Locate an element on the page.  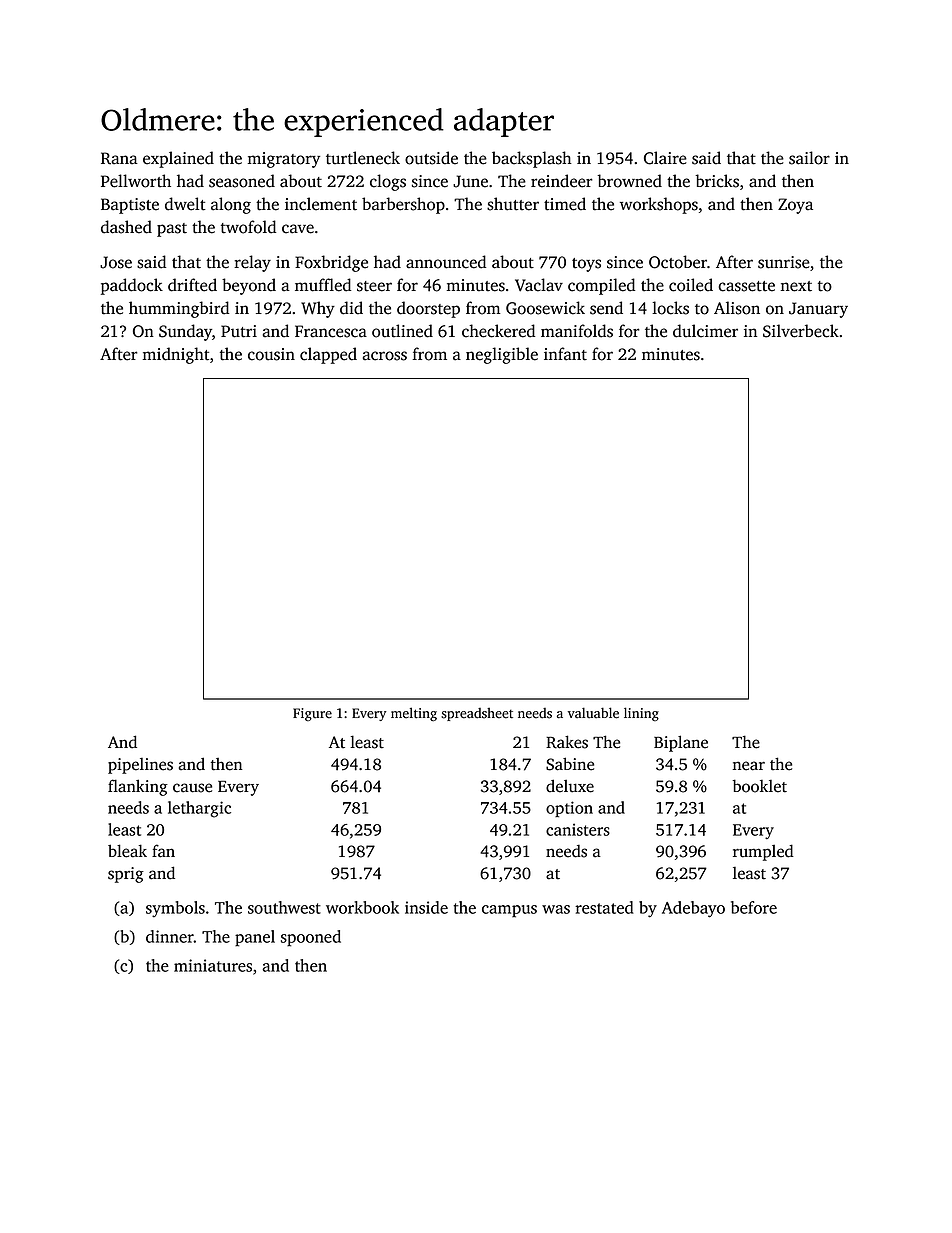
bleak is located at coordinates (127, 851).
